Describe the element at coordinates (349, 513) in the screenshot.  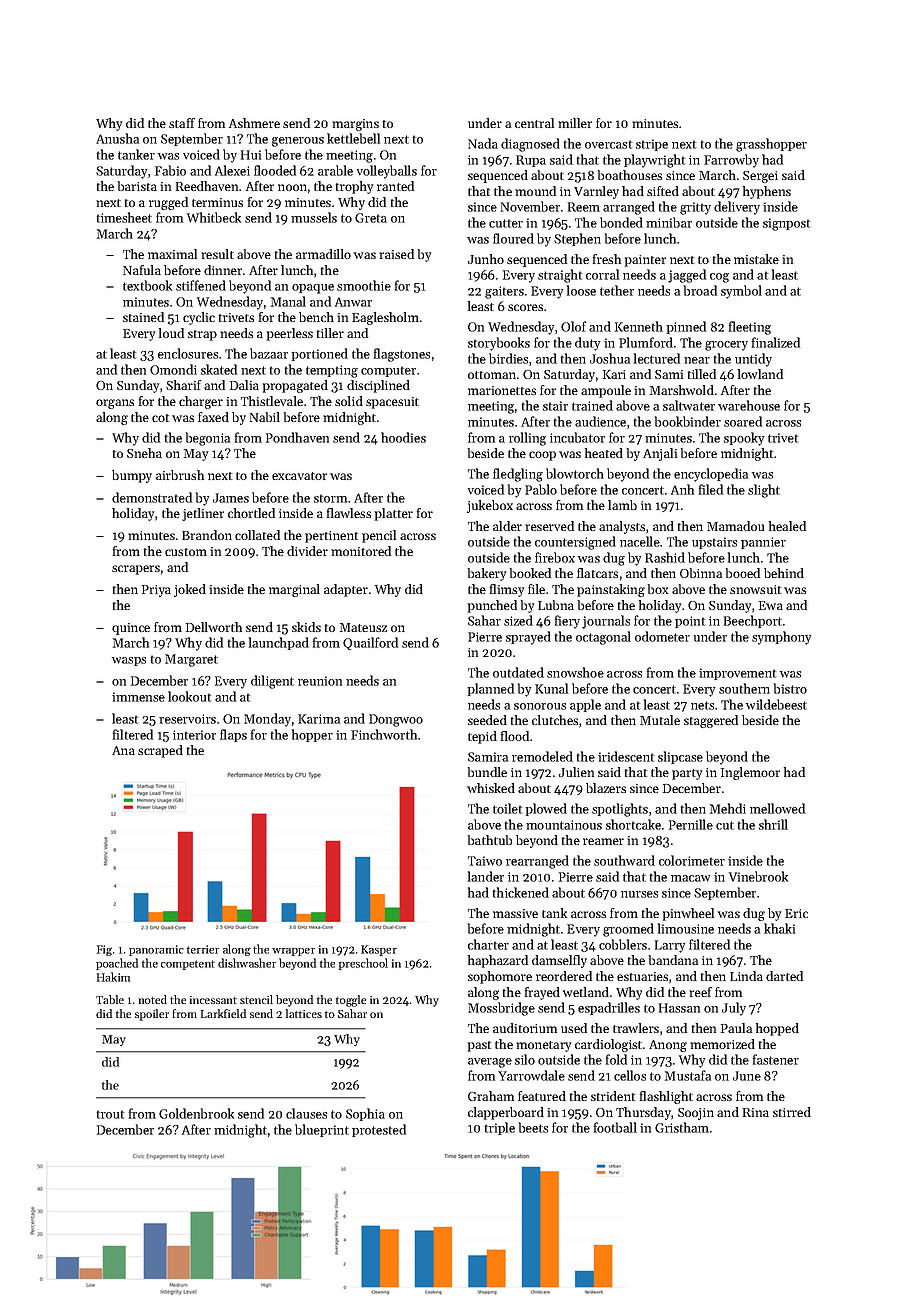
I see `flawless` at that location.
